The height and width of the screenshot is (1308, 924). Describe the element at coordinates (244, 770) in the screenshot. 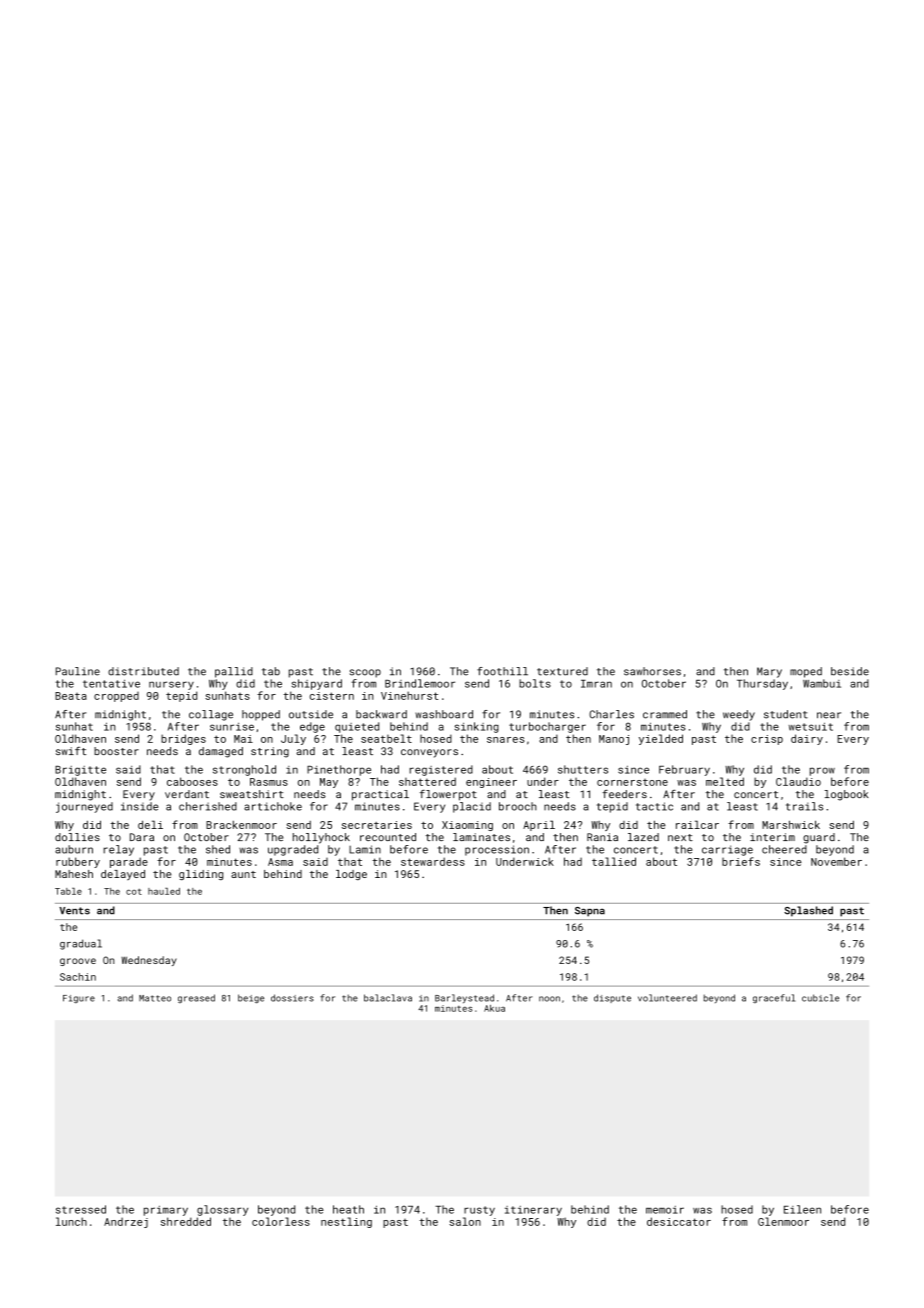

I see `stronghold` at that location.
